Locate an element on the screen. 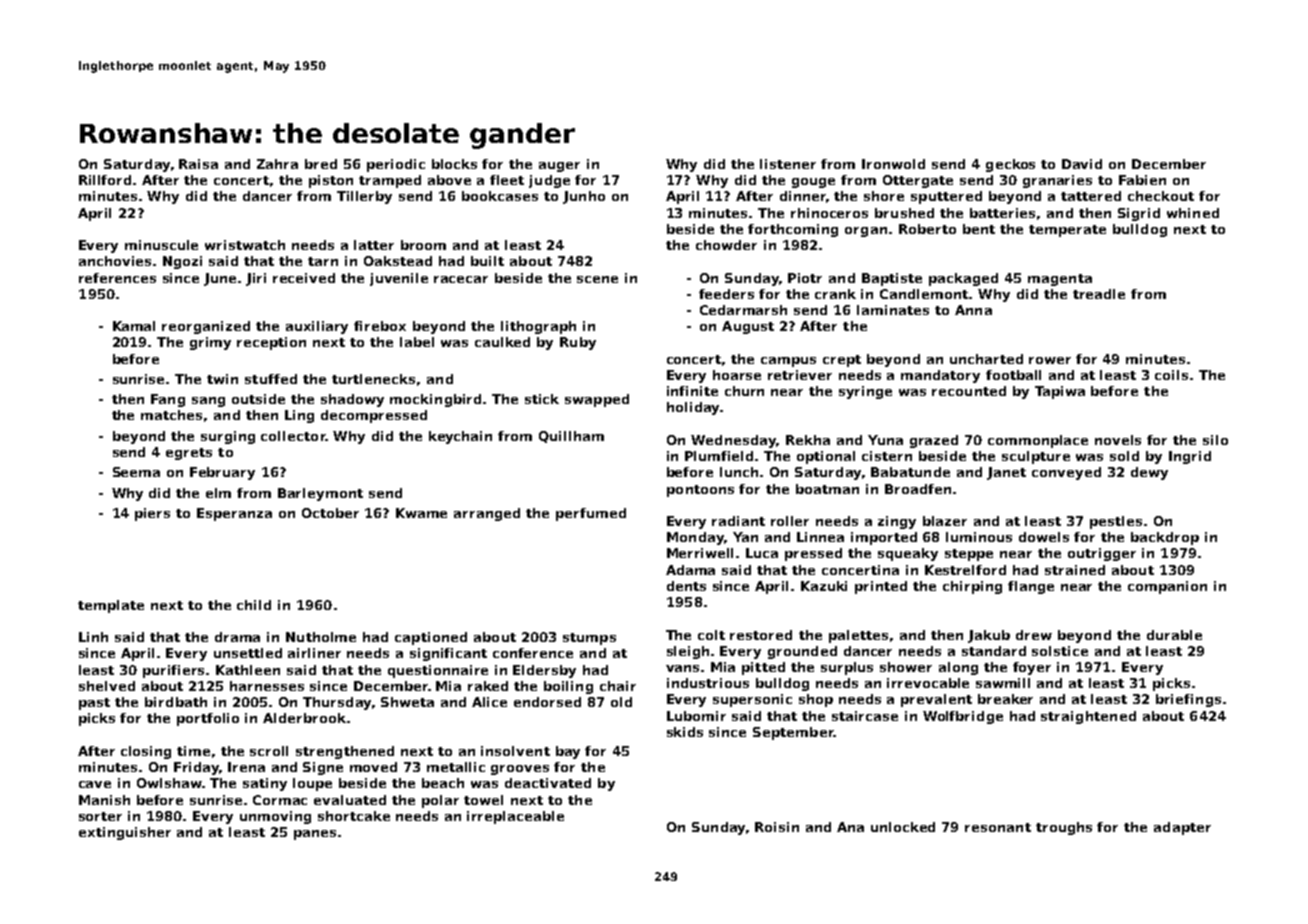 The image size is (1308, 924). mandatory is located at coordinates (940, 376).
